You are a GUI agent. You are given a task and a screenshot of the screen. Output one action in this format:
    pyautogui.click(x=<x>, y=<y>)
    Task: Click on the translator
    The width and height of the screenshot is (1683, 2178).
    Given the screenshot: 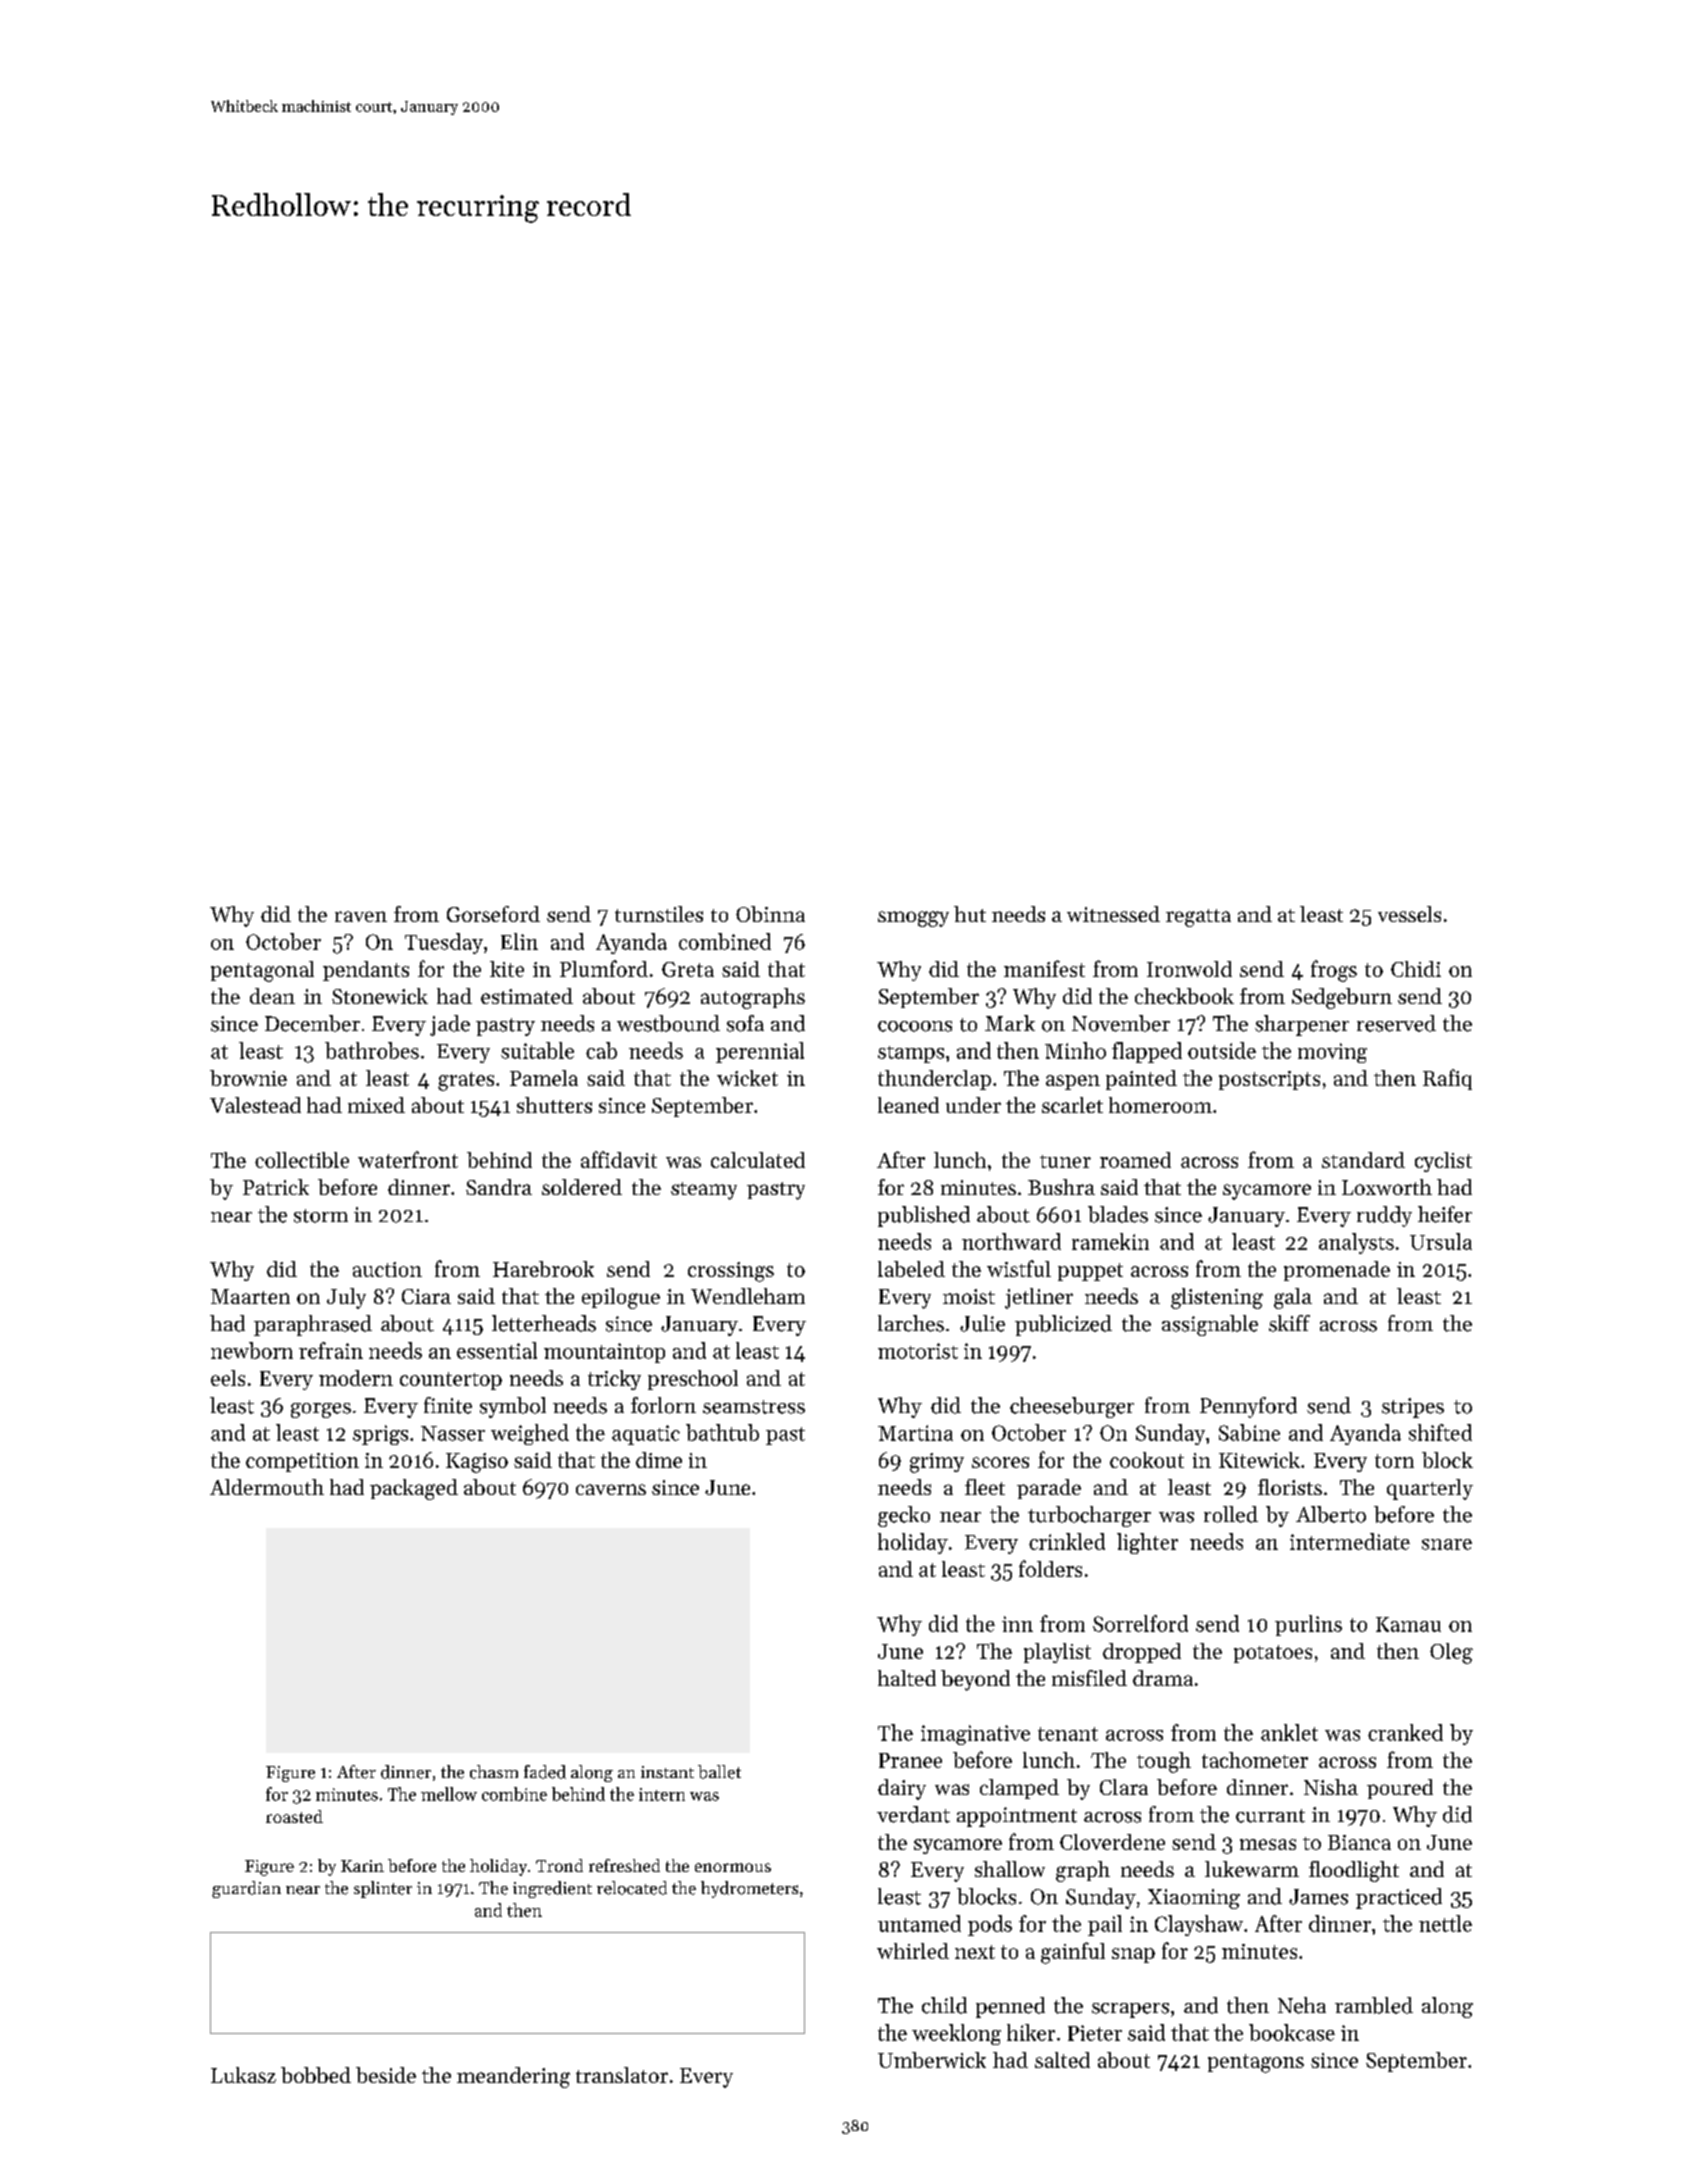 What is the action you would take?
    pyautogui.click(x=622, y=2075)
